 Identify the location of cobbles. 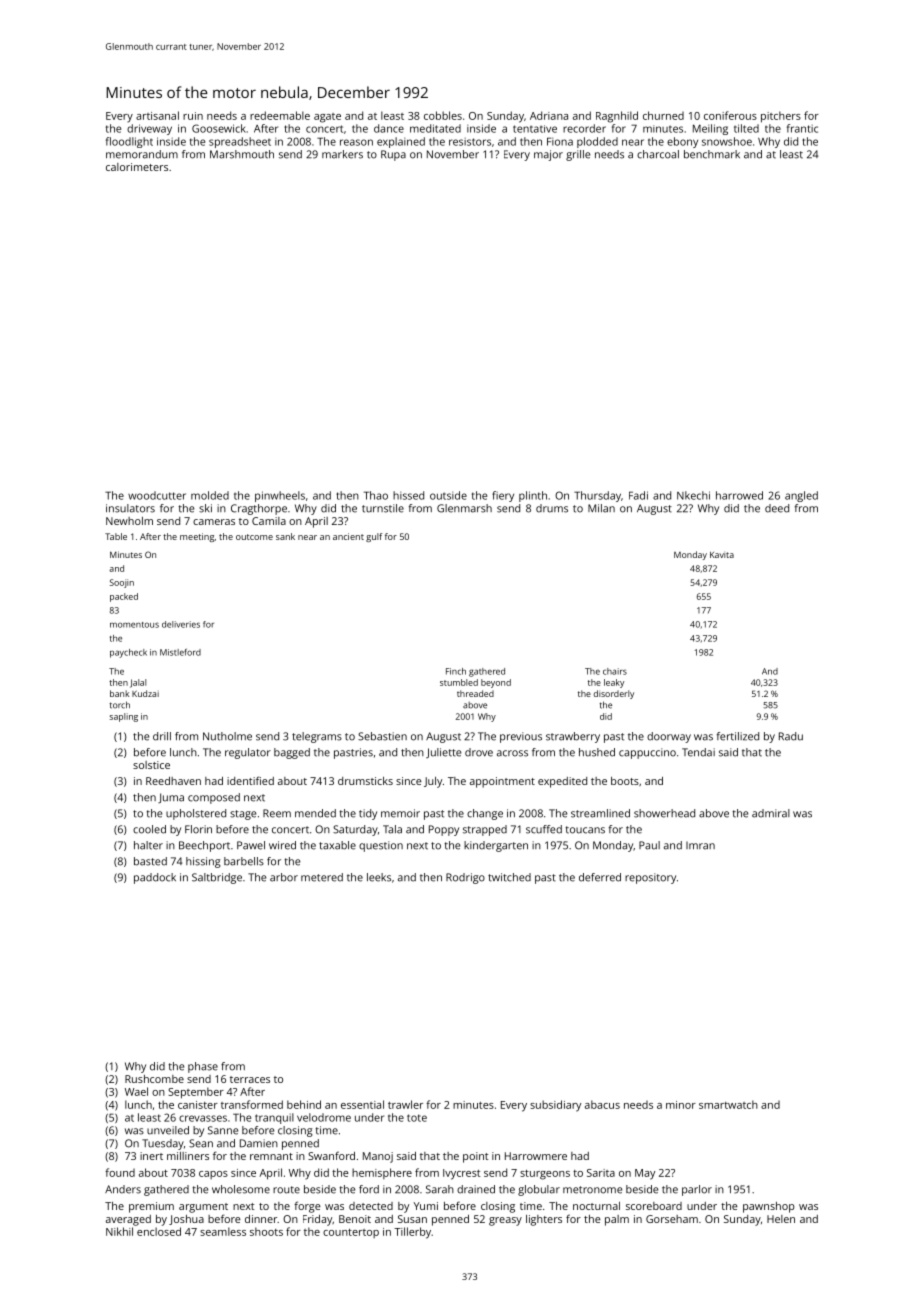
(443, 115).
